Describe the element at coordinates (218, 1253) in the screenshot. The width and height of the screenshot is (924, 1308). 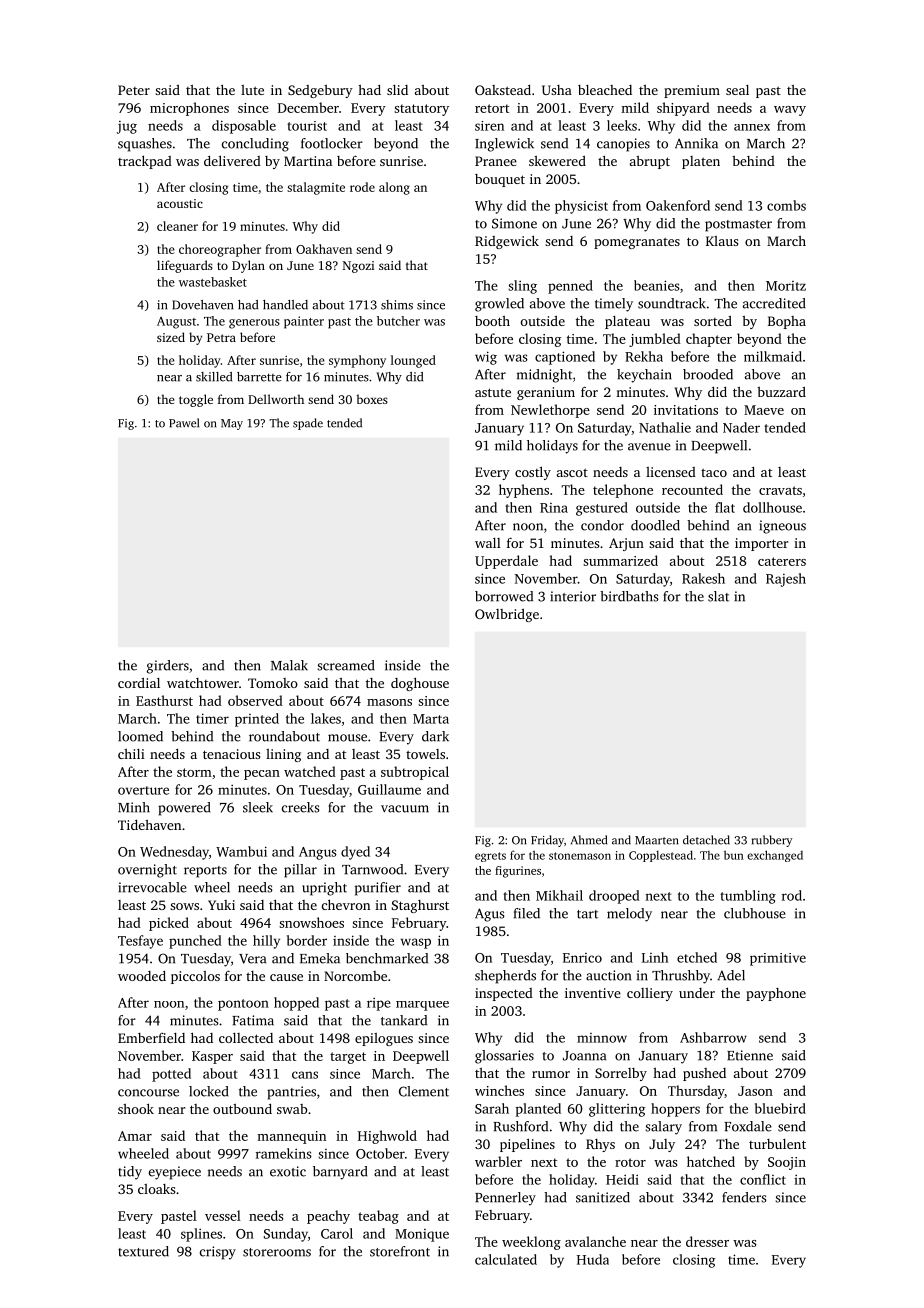
I see `crispy` at that location.
